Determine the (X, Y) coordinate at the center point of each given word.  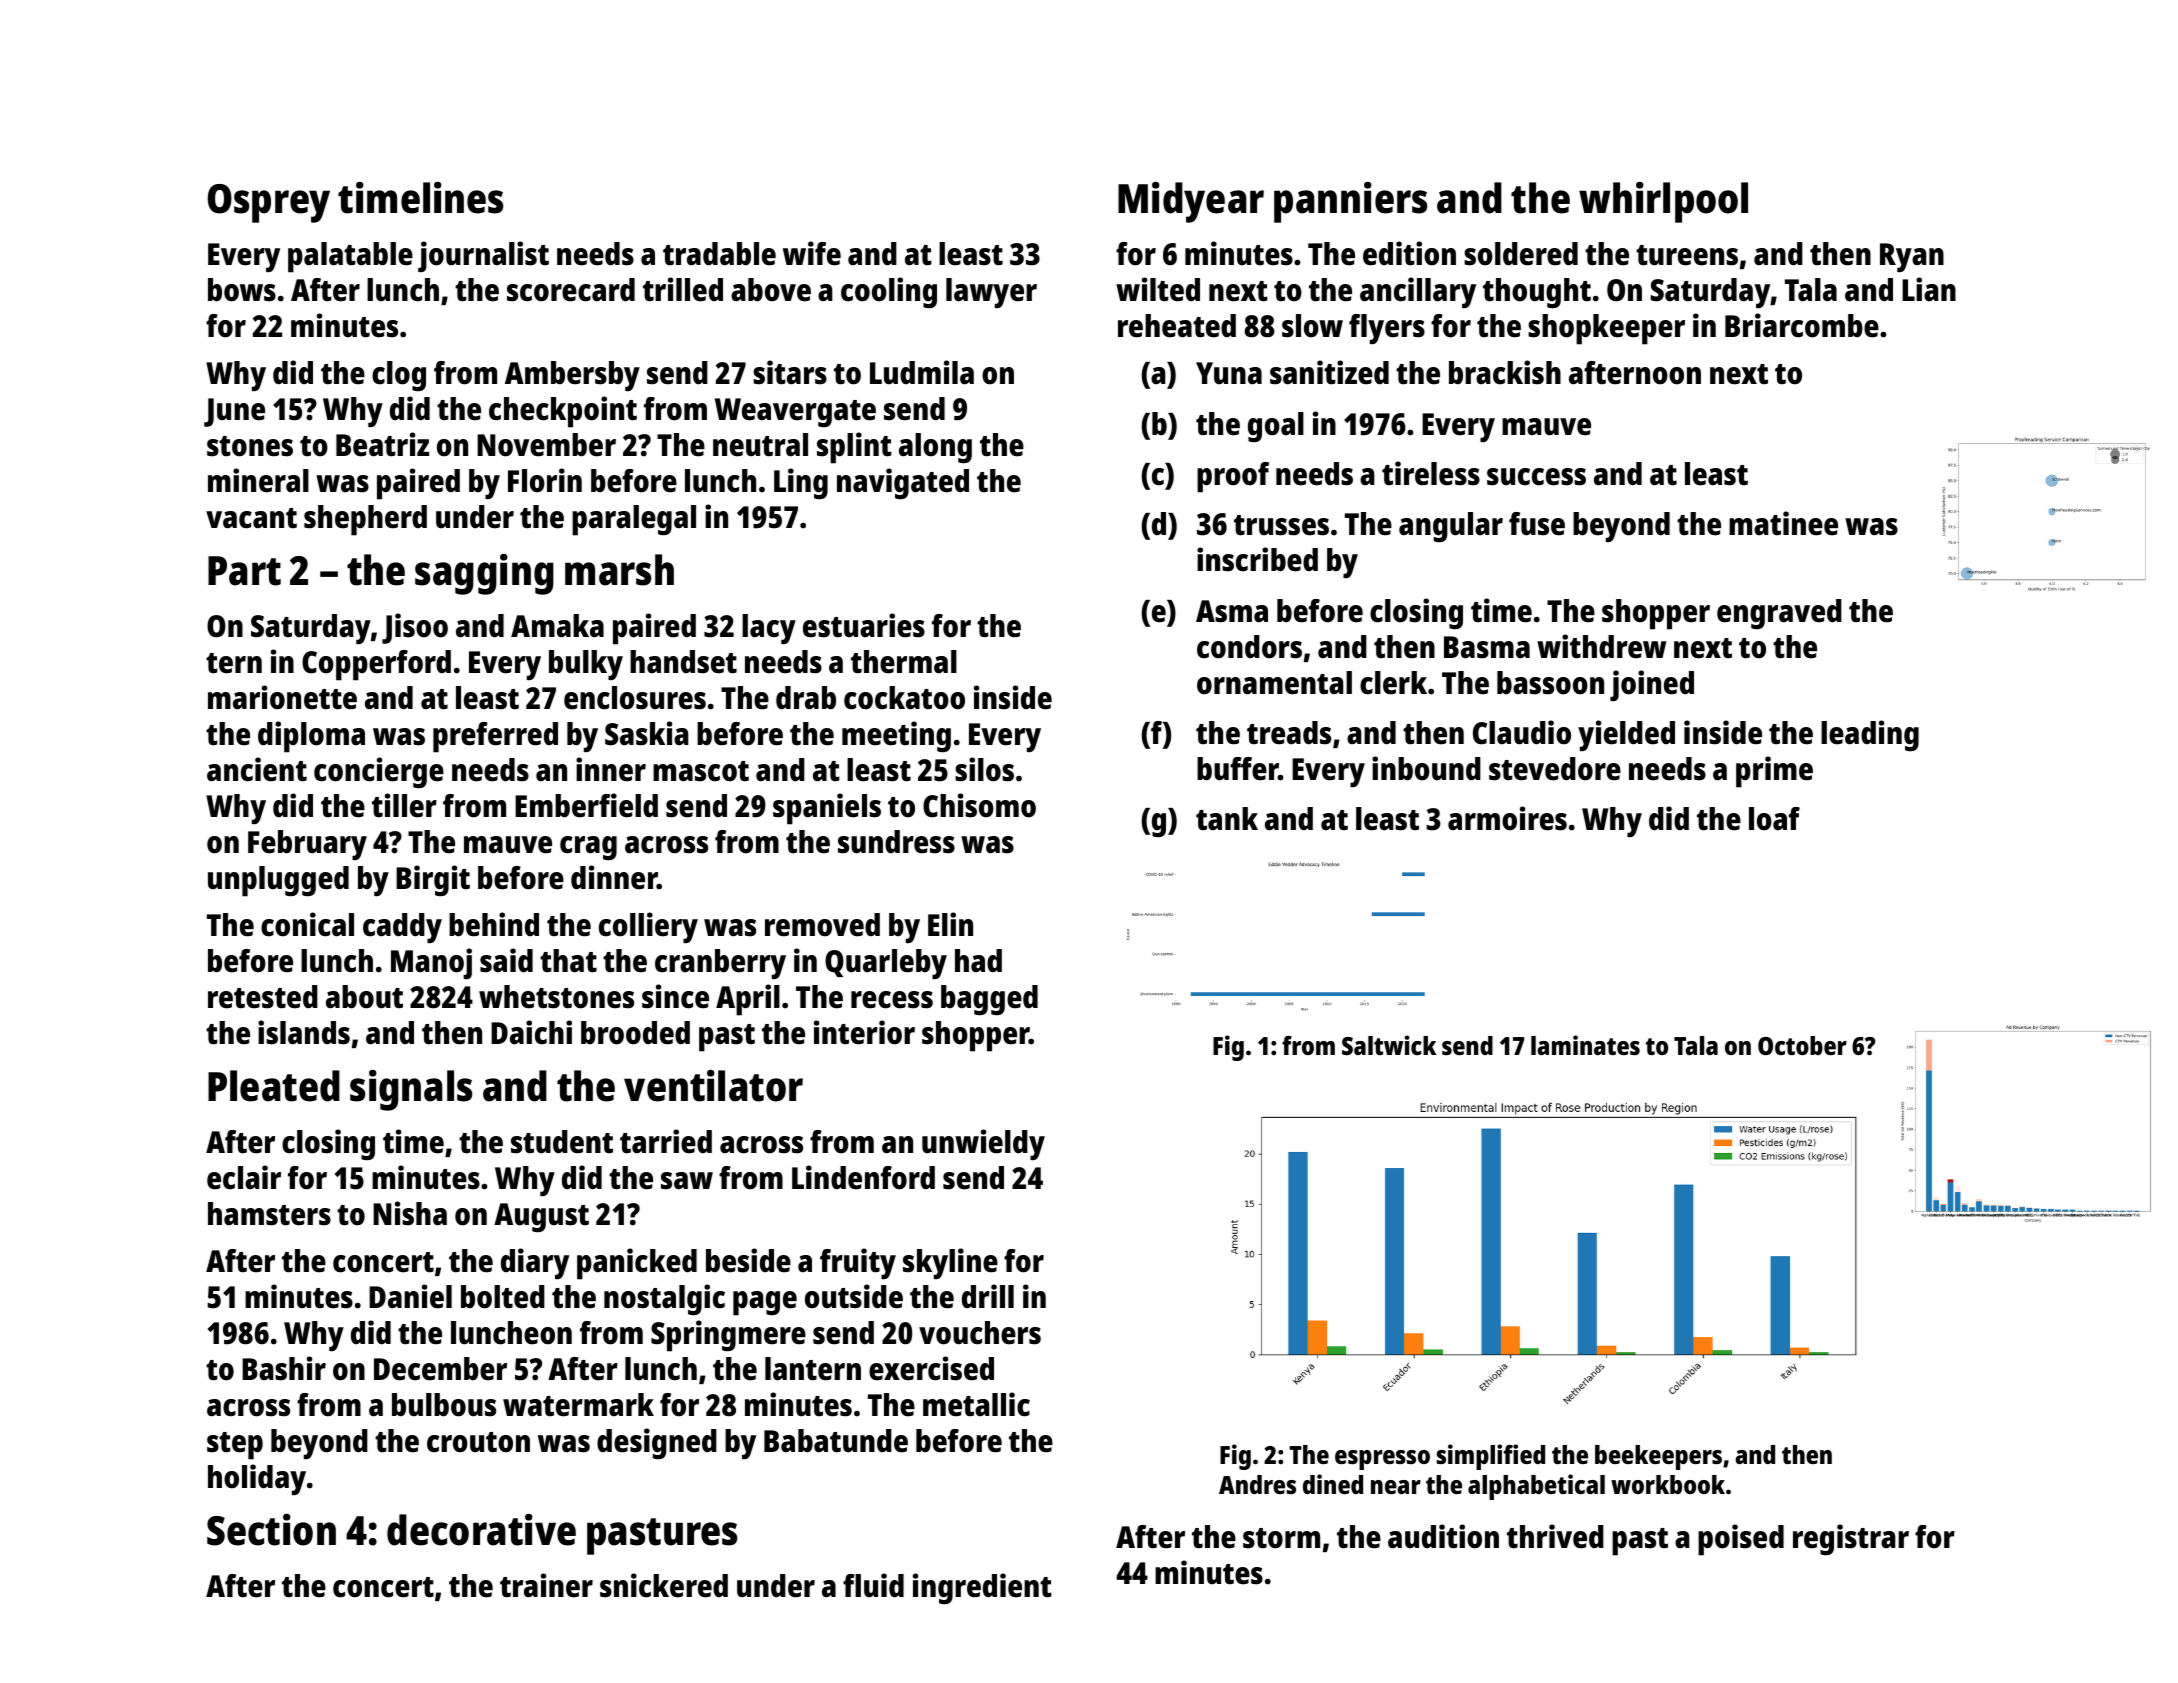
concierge (379, 773)
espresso (1382, 1460)
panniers (1350, 202)
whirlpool (1663, 202)
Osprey (268, 203)
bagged (989, 1000)
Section (271, 1530)
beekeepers (1658, 1457)
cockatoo (904, 698)
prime (1774, 772)
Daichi (531, 1032)
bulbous (444, 1405)
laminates (1585, 1045)
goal (1276, 427)
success (1536, 477)
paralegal (634, 520)
